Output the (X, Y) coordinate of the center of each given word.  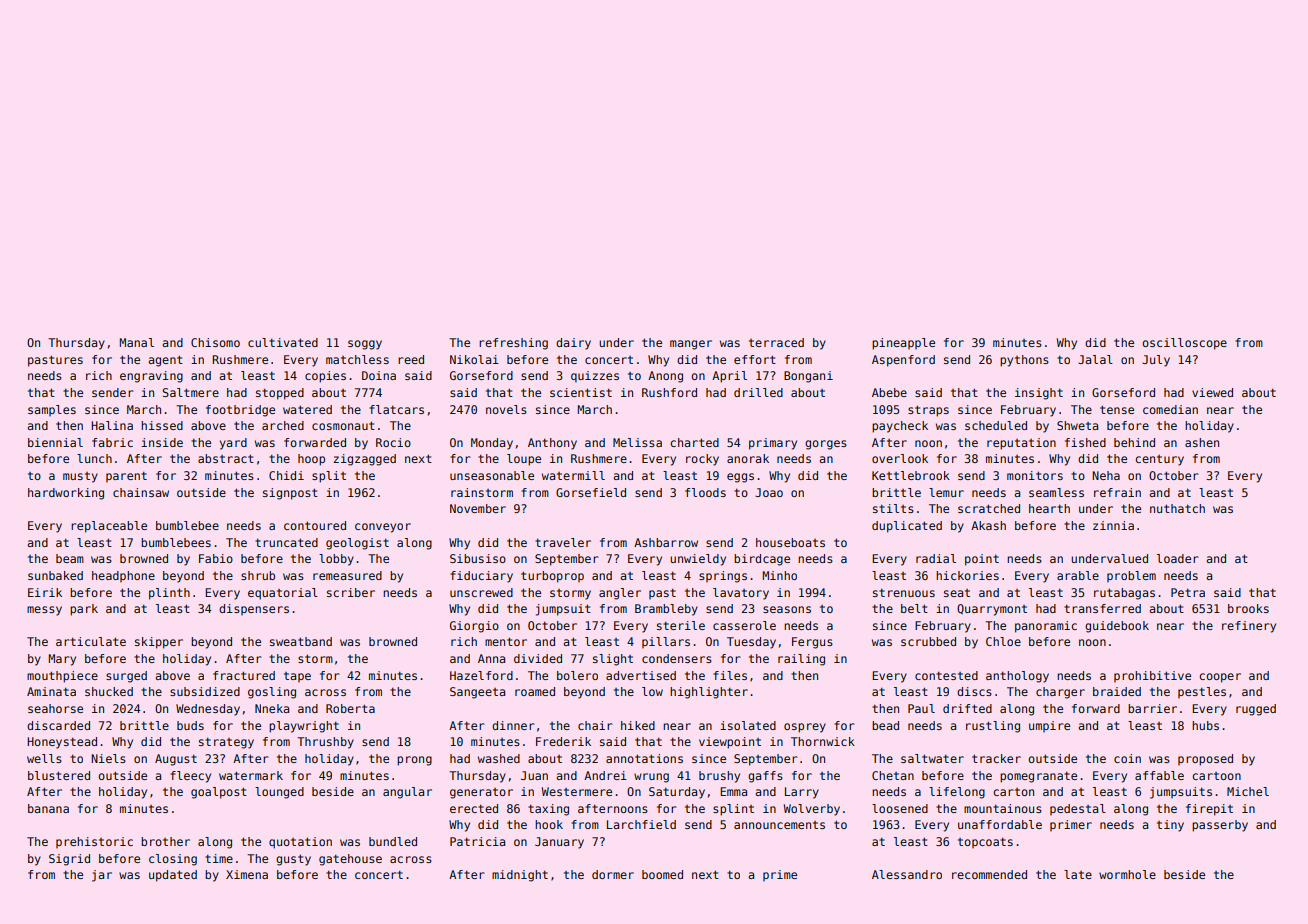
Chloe (1003, 641)
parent (126, 477)
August (176, 760)
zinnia (1113, 525)
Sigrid (69, 860)
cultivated (283, 342)
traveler (563, 542)
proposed (1205, 760)
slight (613, 660)
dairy (573, 344)
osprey (805, 728)
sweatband (301, 641)
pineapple (903, 344)
